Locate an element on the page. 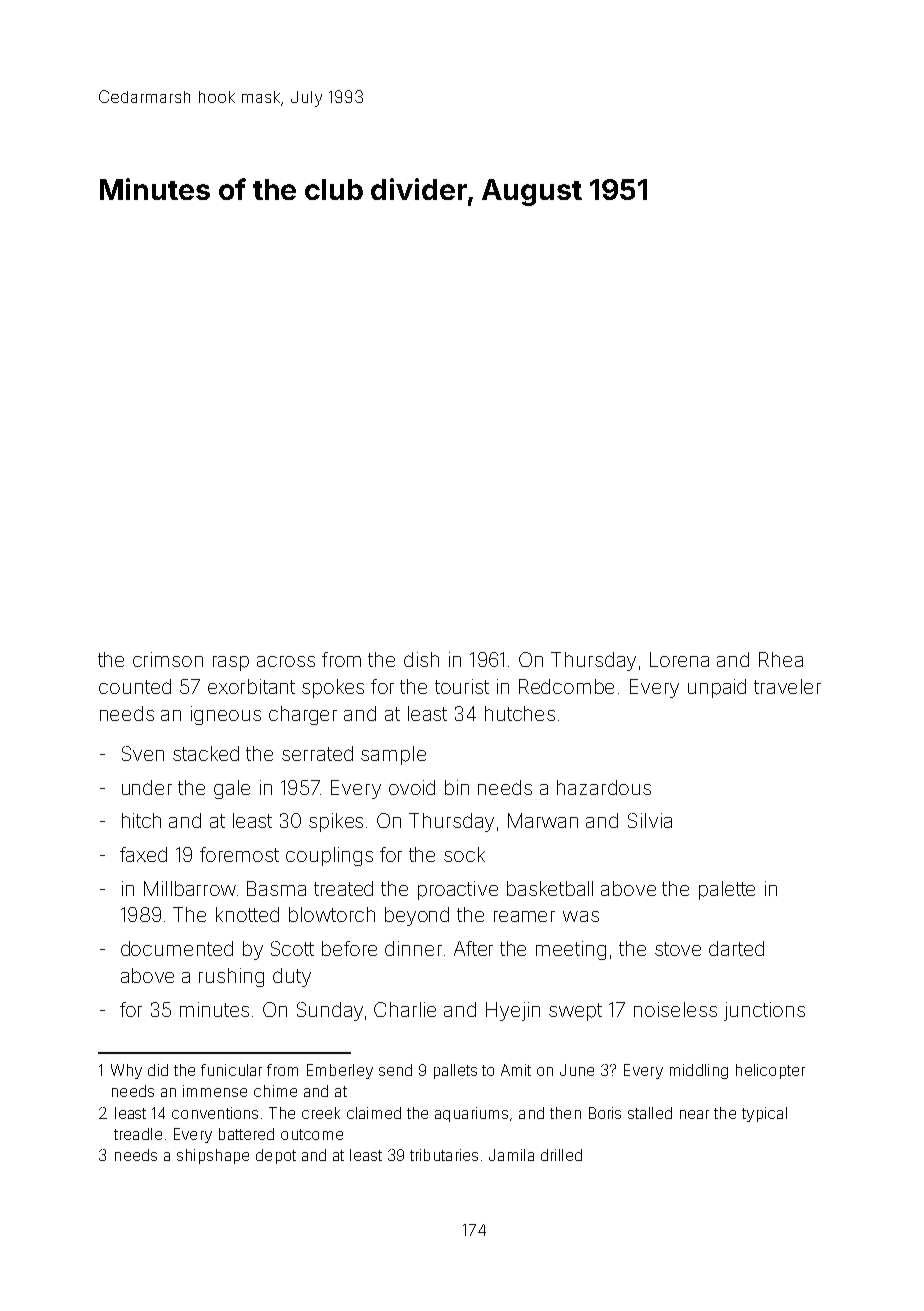 Image resolution: width=924 pixels, height=1311 pixels. charger is located at coordinates (303, 715).
